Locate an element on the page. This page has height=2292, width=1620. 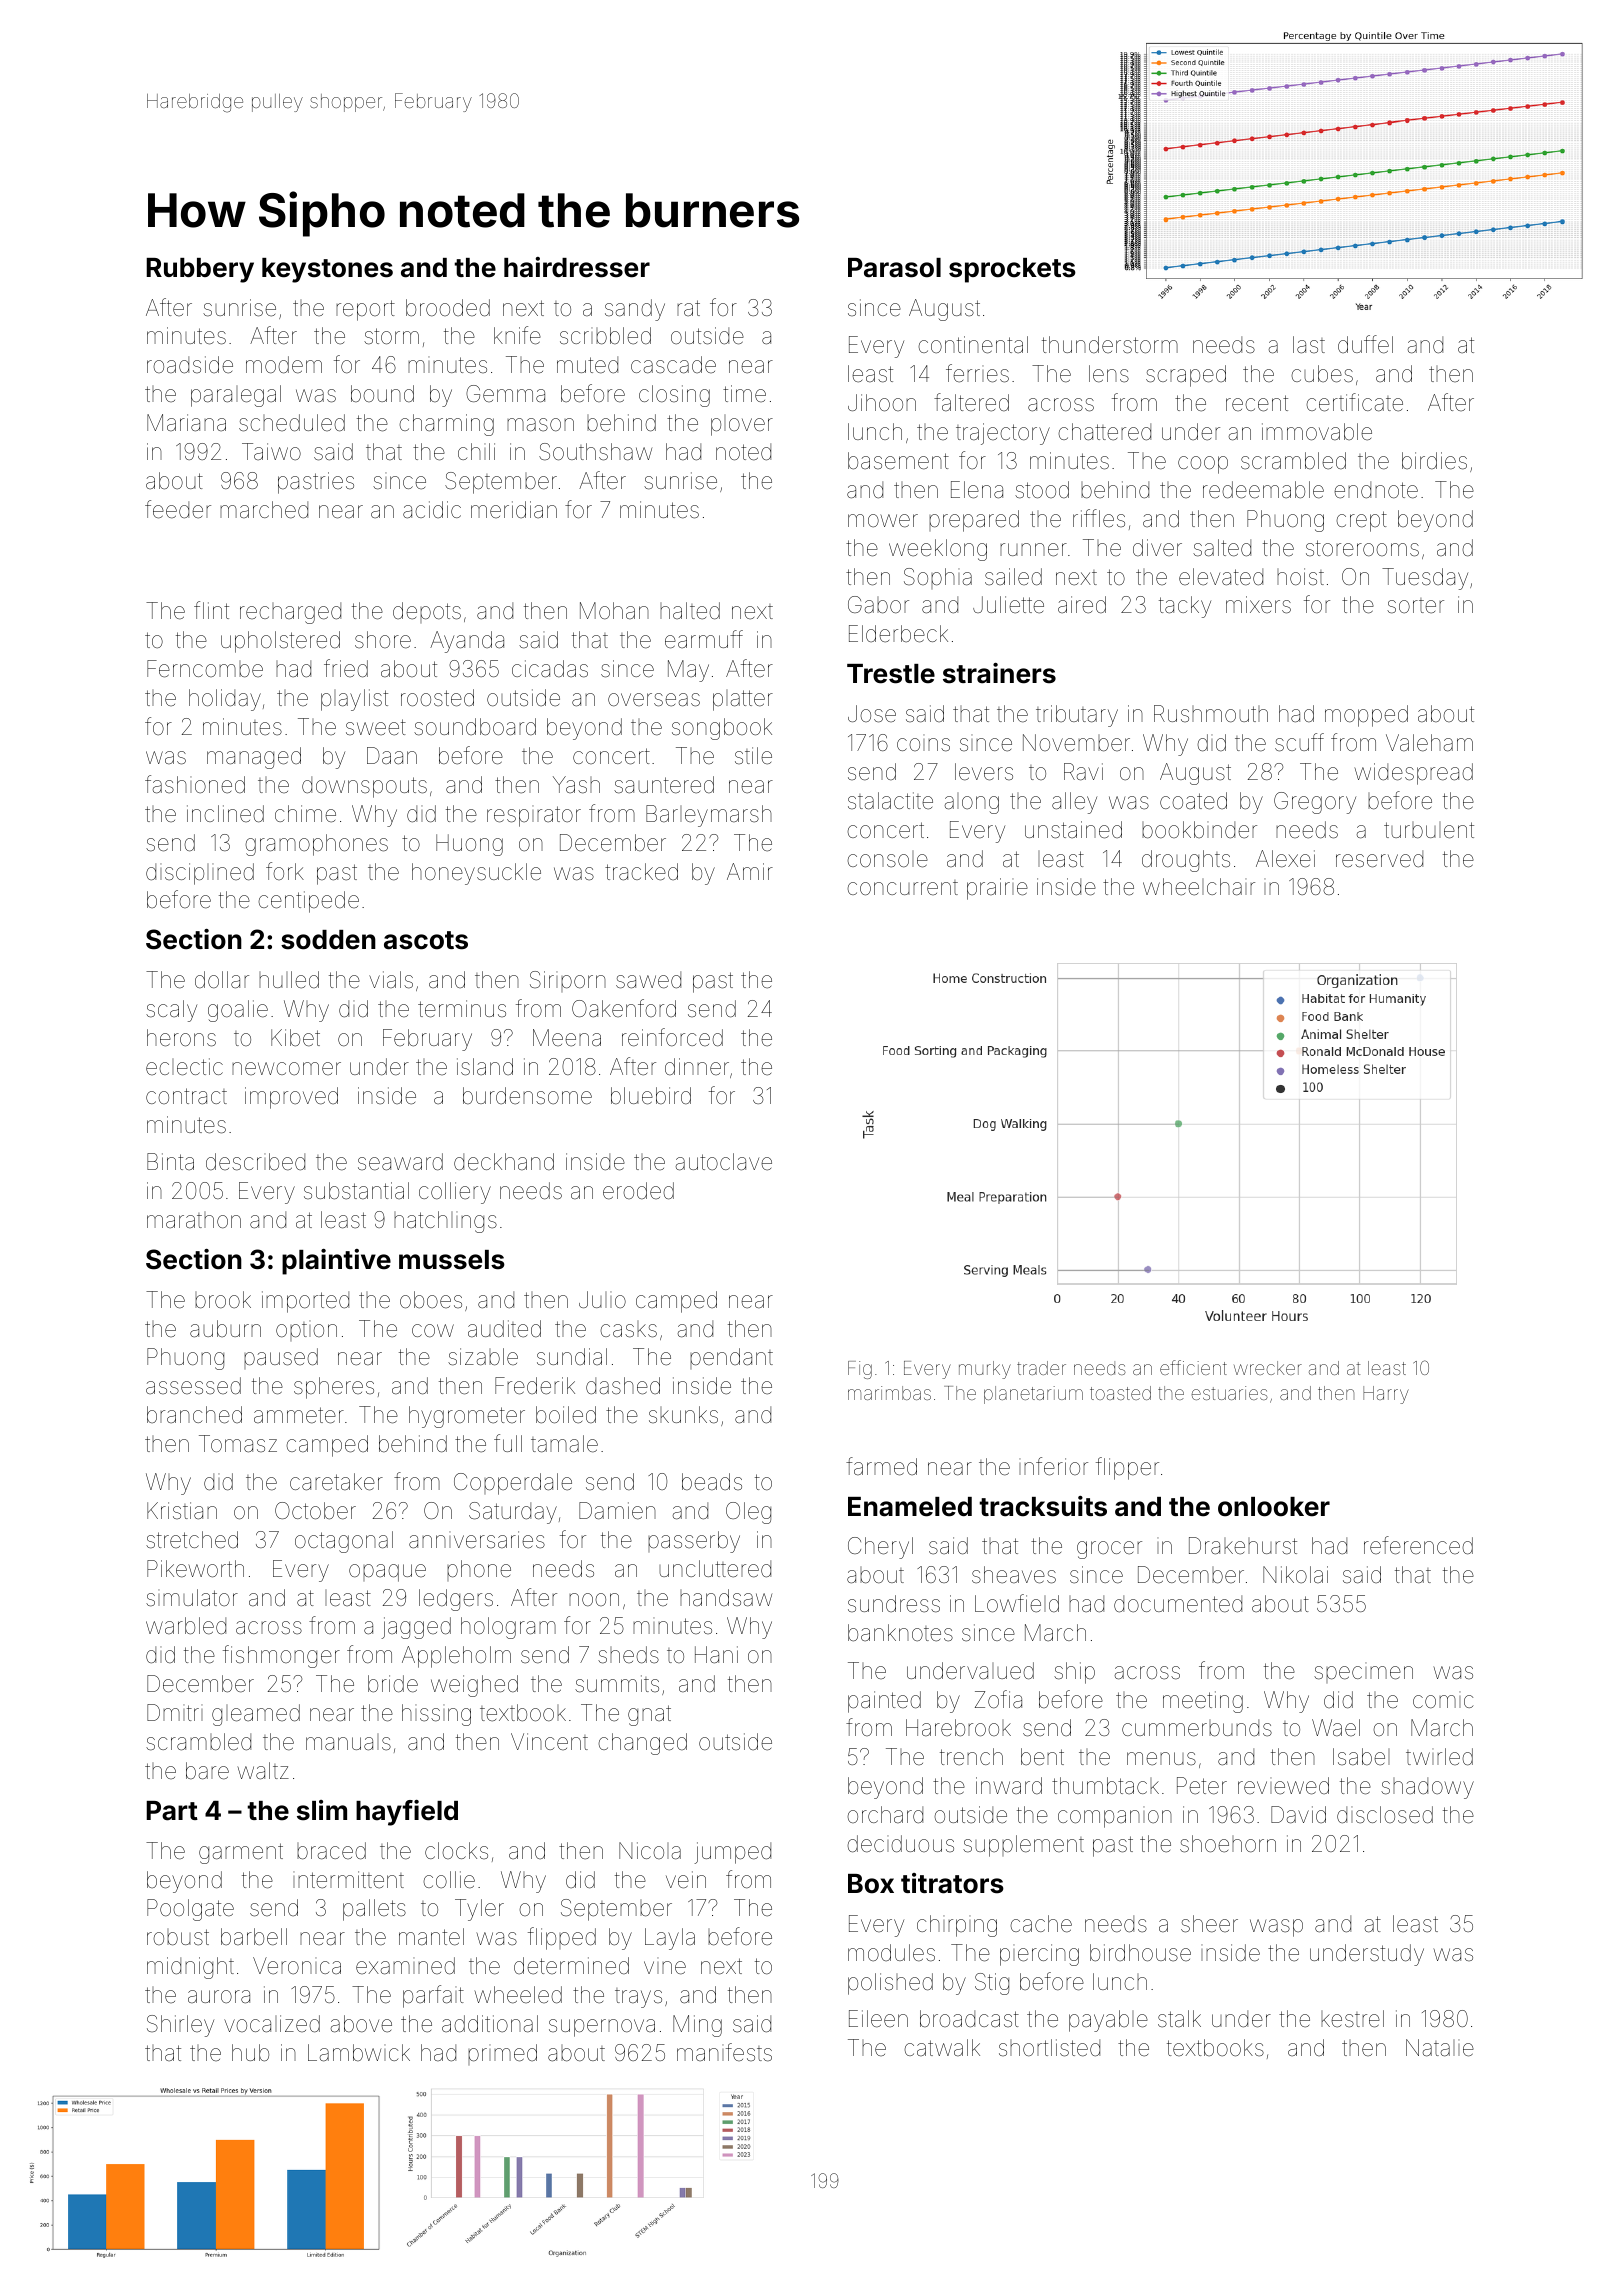
Drakehurst is located at coordinates (1243, 1546).
